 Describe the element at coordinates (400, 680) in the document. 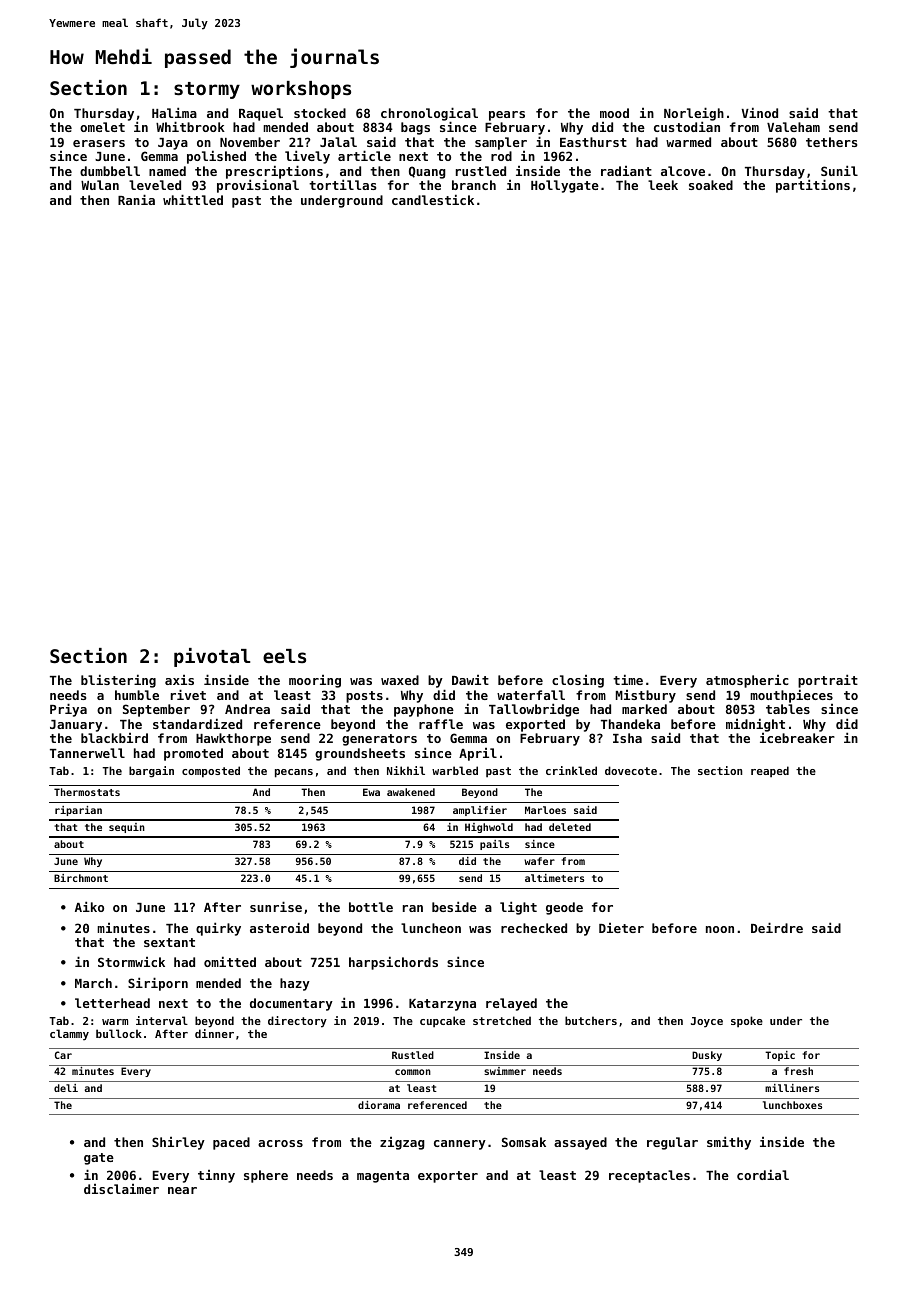

I see `waxed` at that location.
